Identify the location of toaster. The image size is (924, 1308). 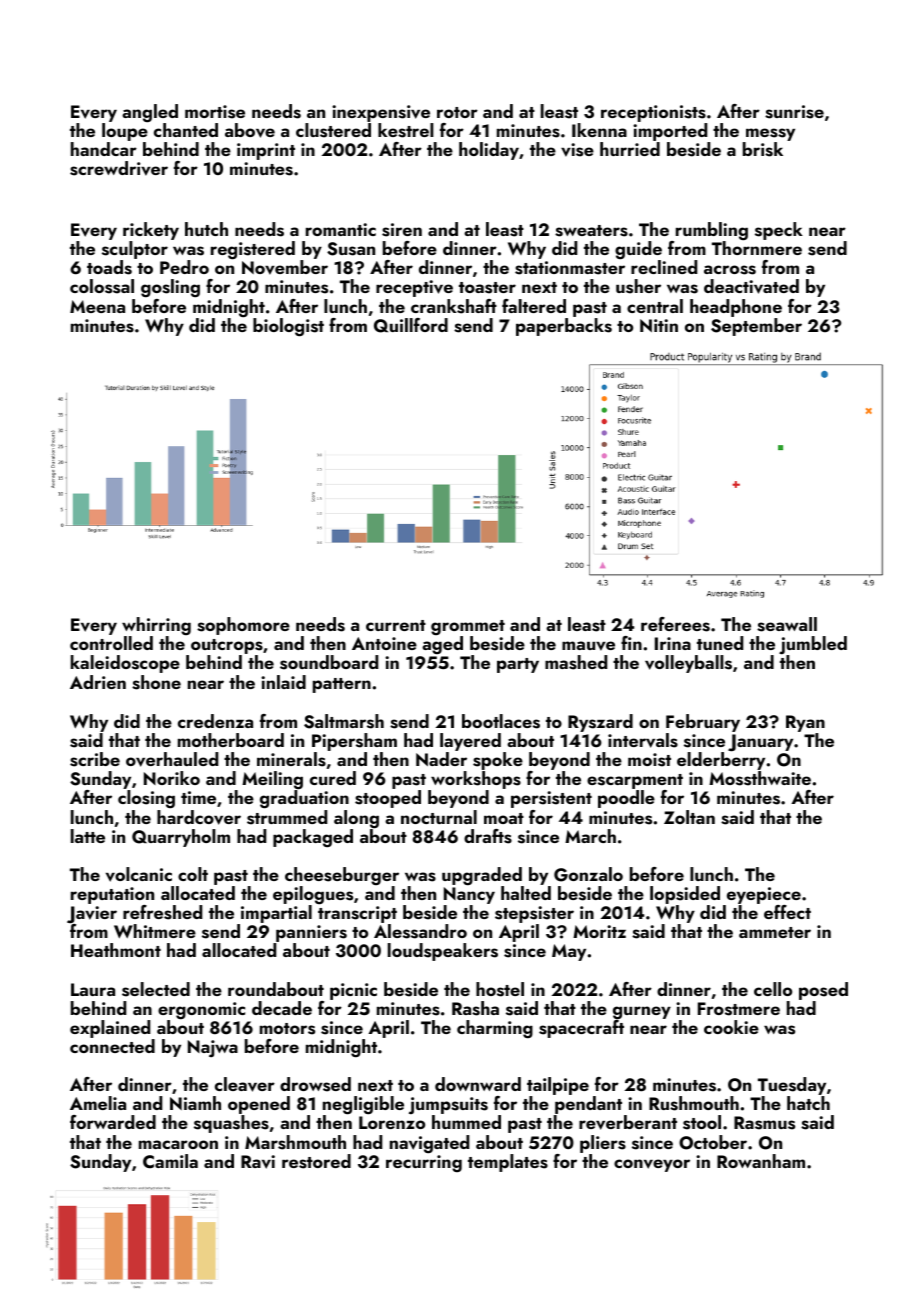
(487, 288).
